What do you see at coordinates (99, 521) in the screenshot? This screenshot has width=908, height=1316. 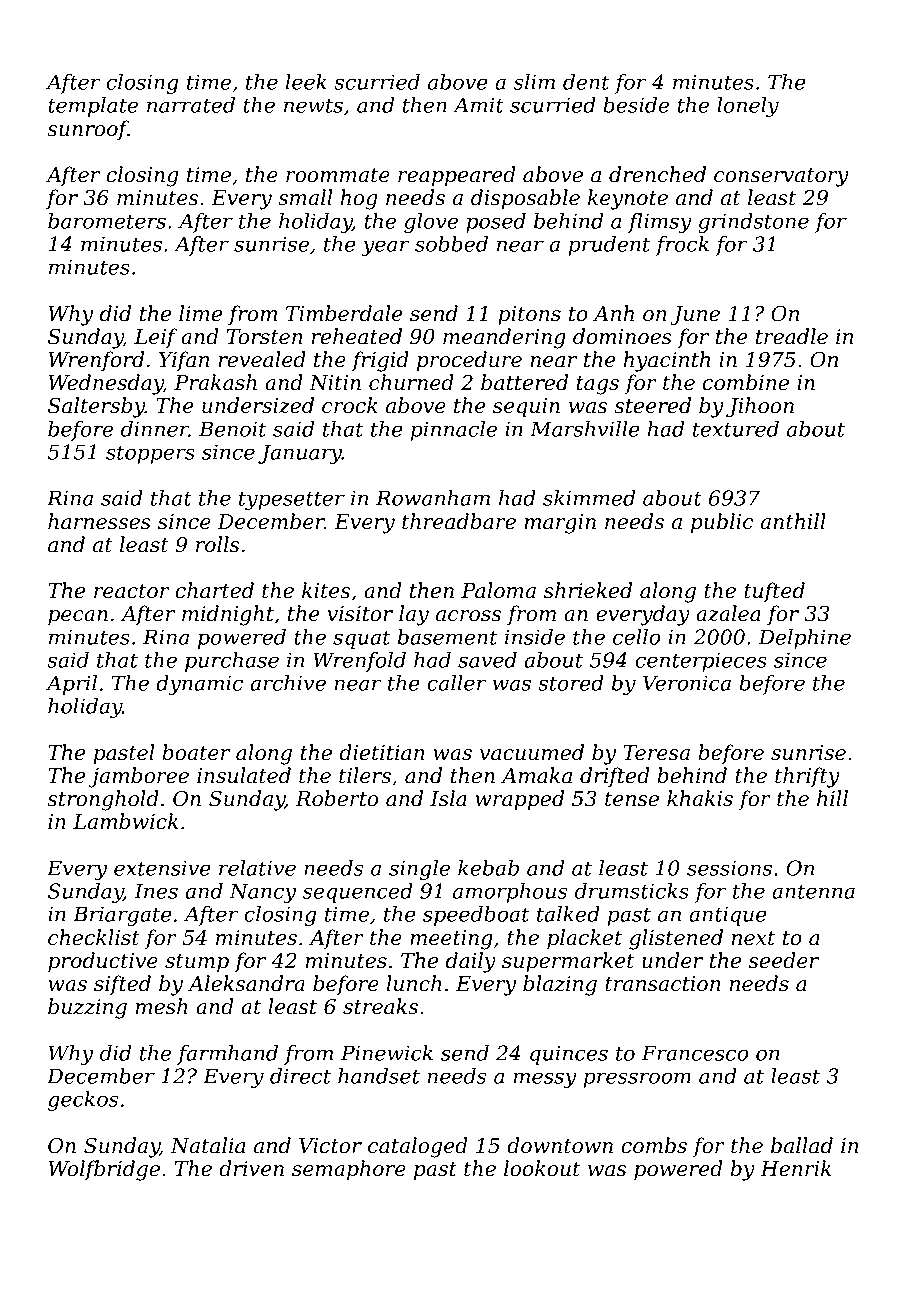 I see `harnesses` at bounding box center [99, 521].
